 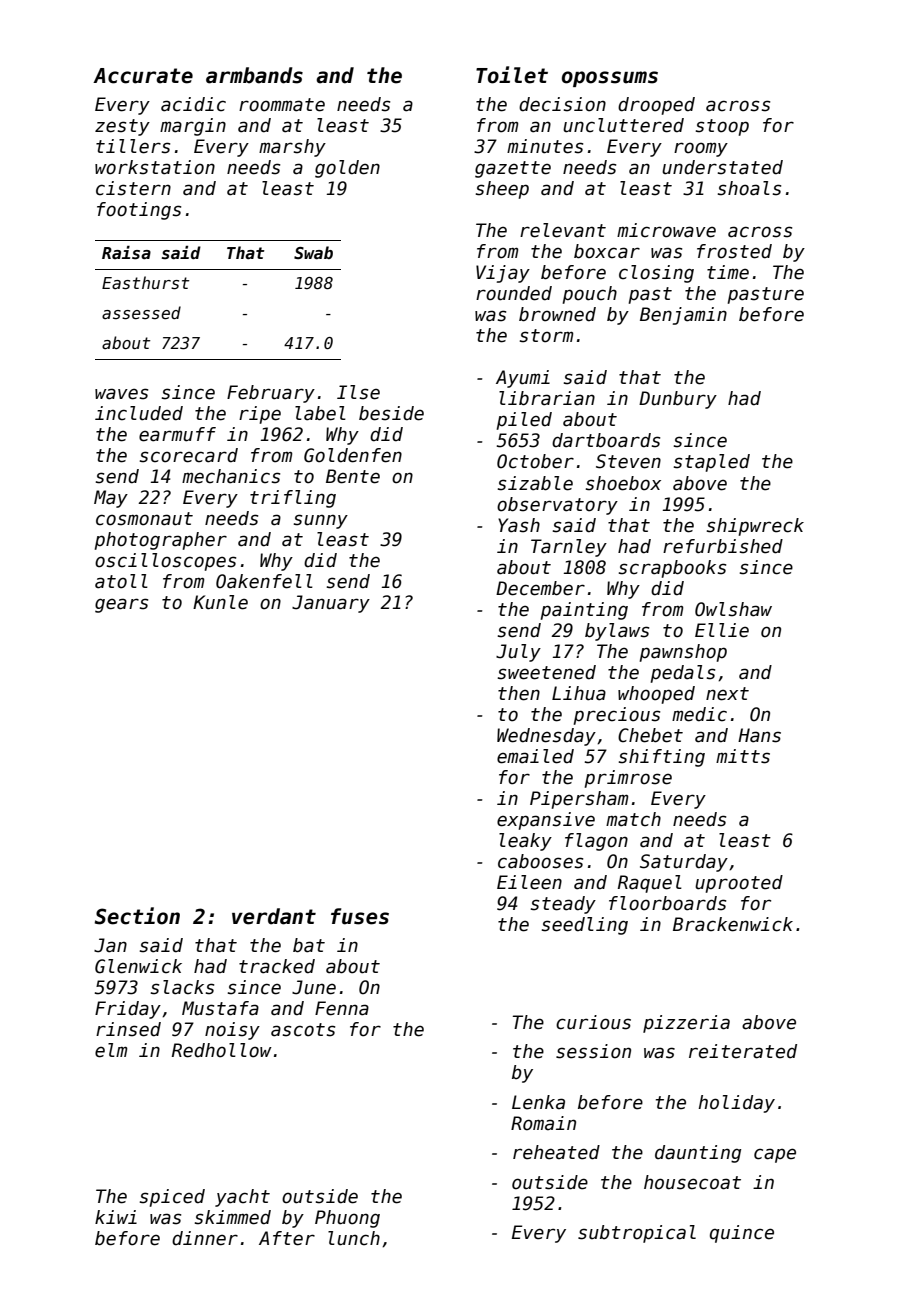 What do you see at coordinates (254, 75) in the screenshot?
I see `armbands` at bounding box center [254, 75].
